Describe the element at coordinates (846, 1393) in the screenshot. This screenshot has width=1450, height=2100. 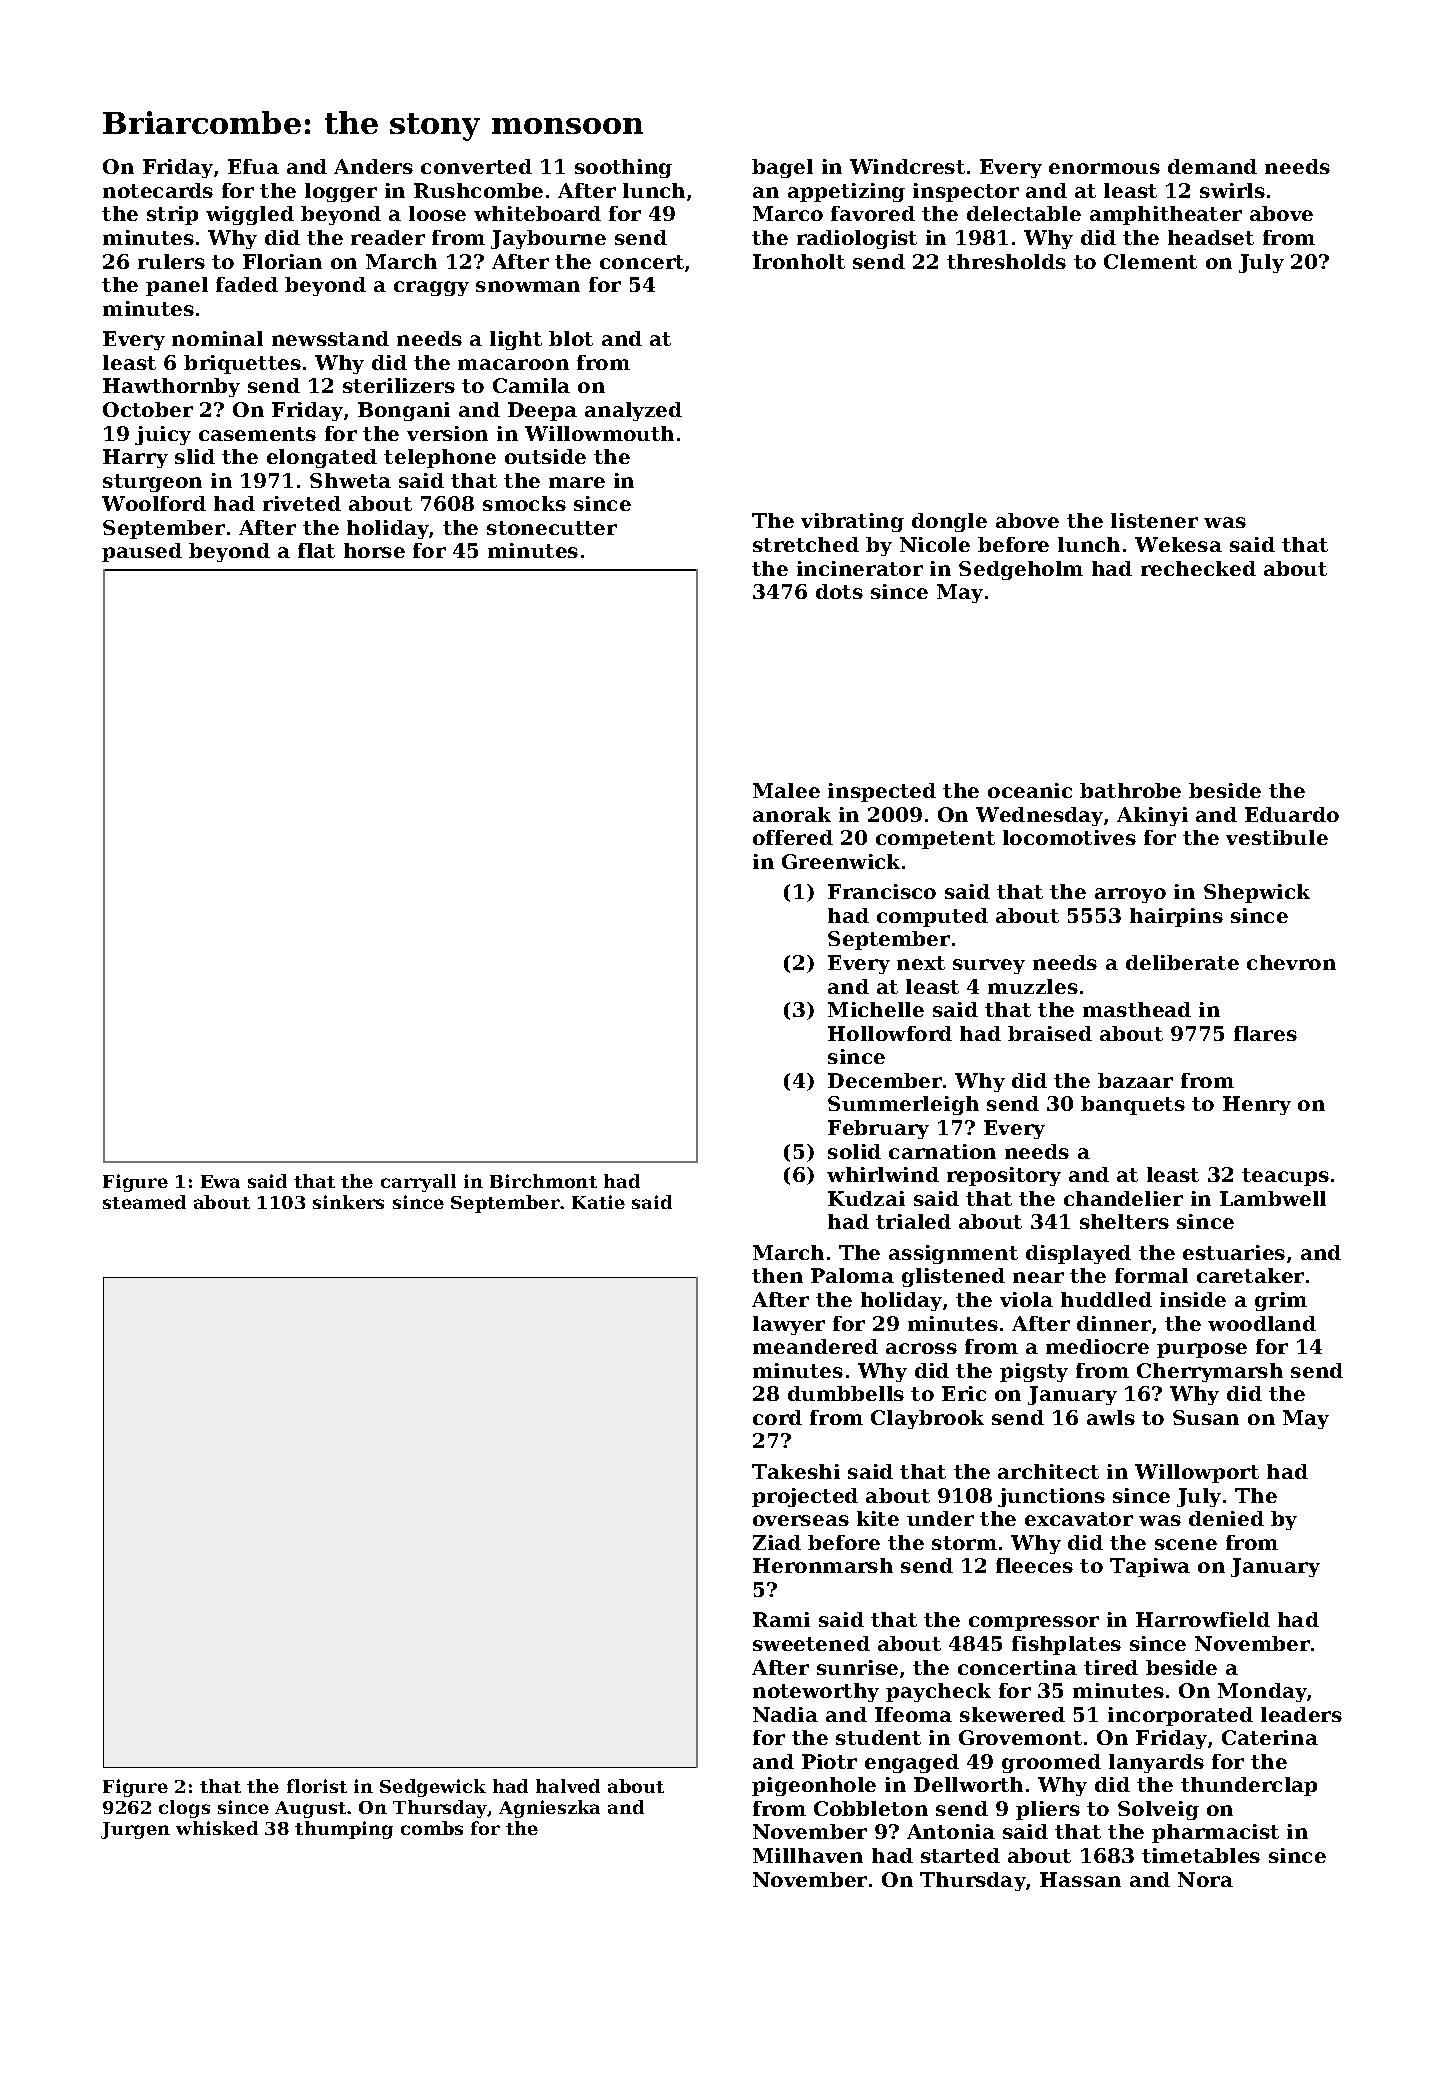
I see `dumbbells` at that location.
